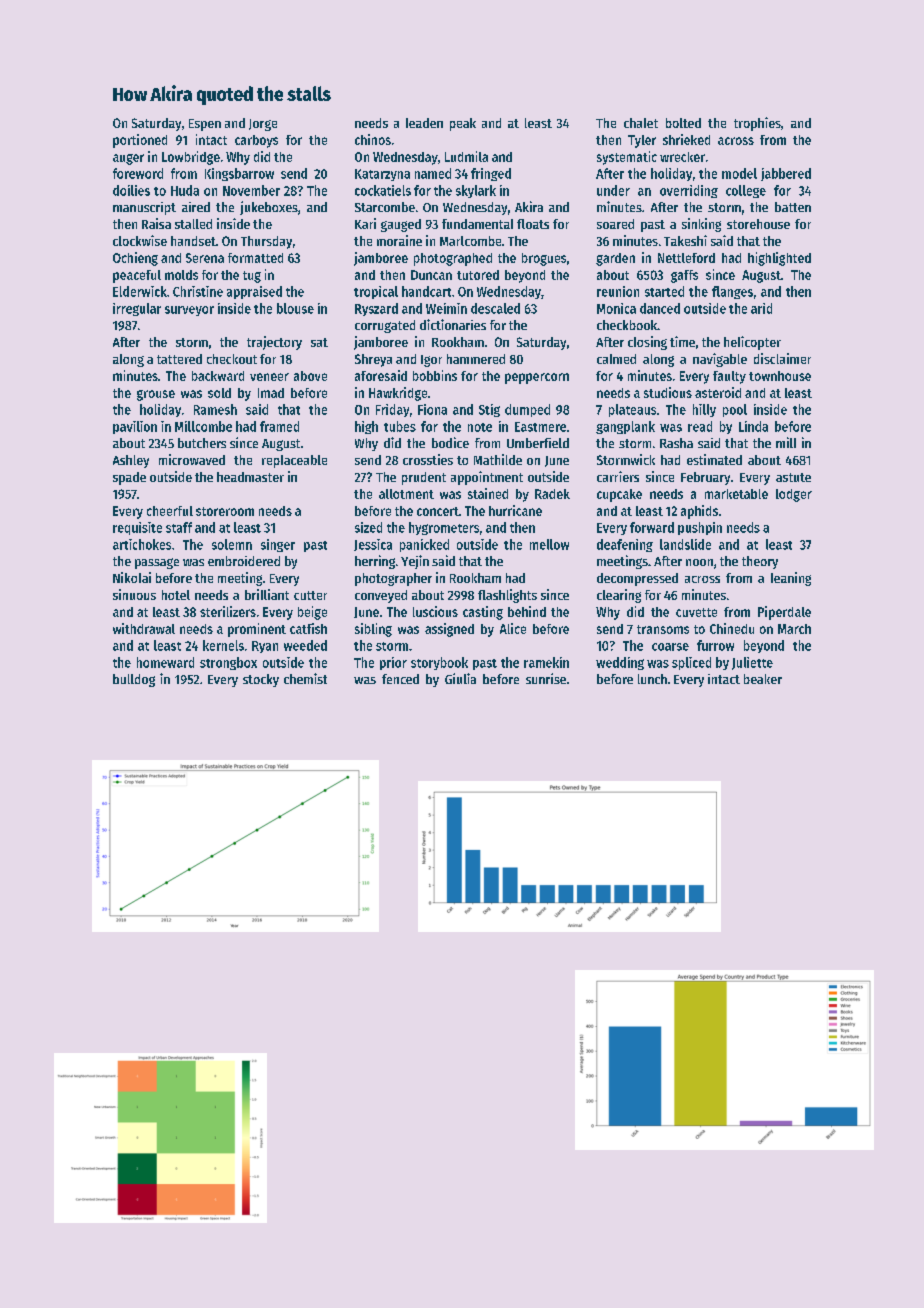  What do you see at coordinates (239, 174) in the page?
I see `Kingsbarrow` at bounding box center [239, 174].
